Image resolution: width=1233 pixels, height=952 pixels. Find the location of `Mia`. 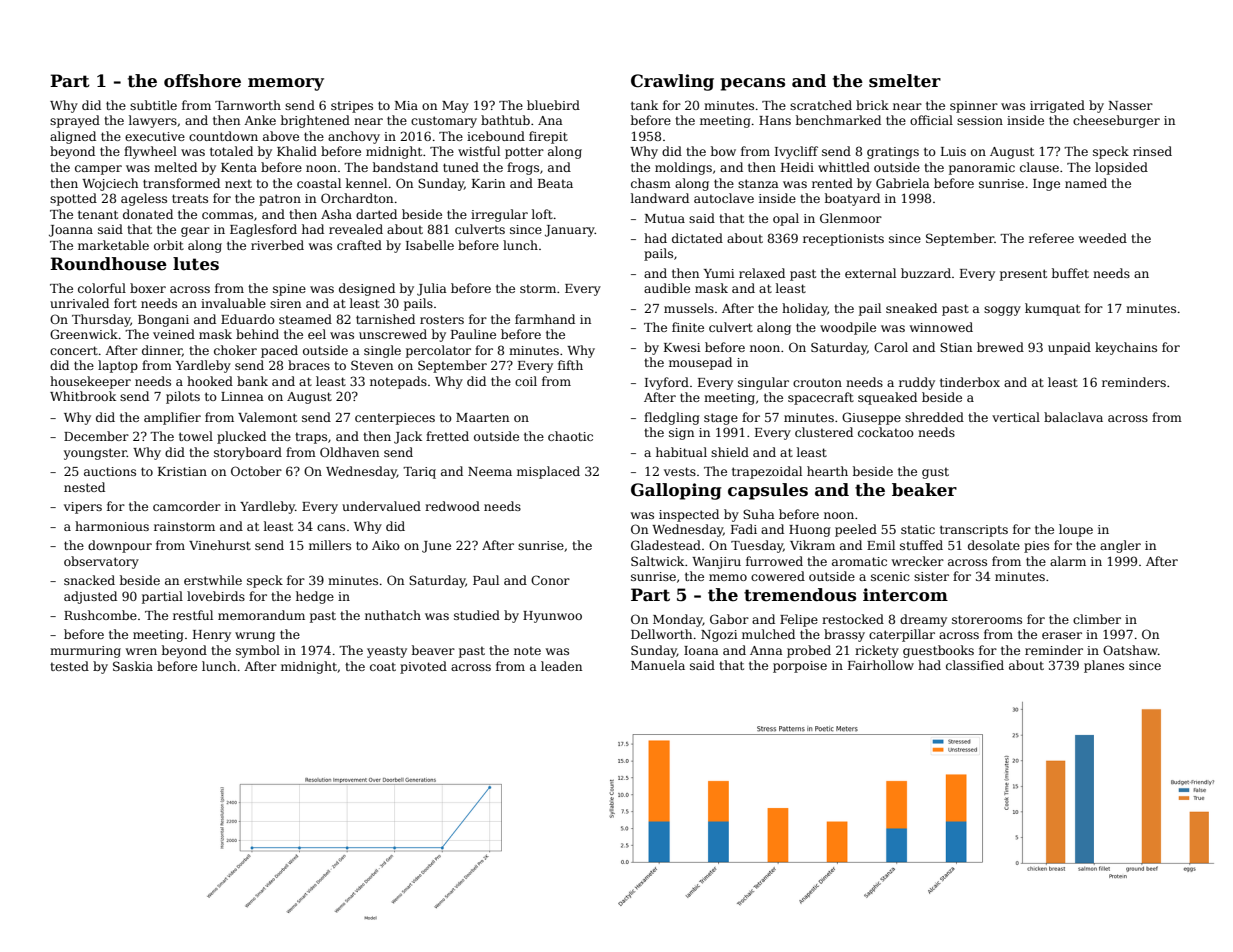

Mia is located at coordinates (406, 105).
